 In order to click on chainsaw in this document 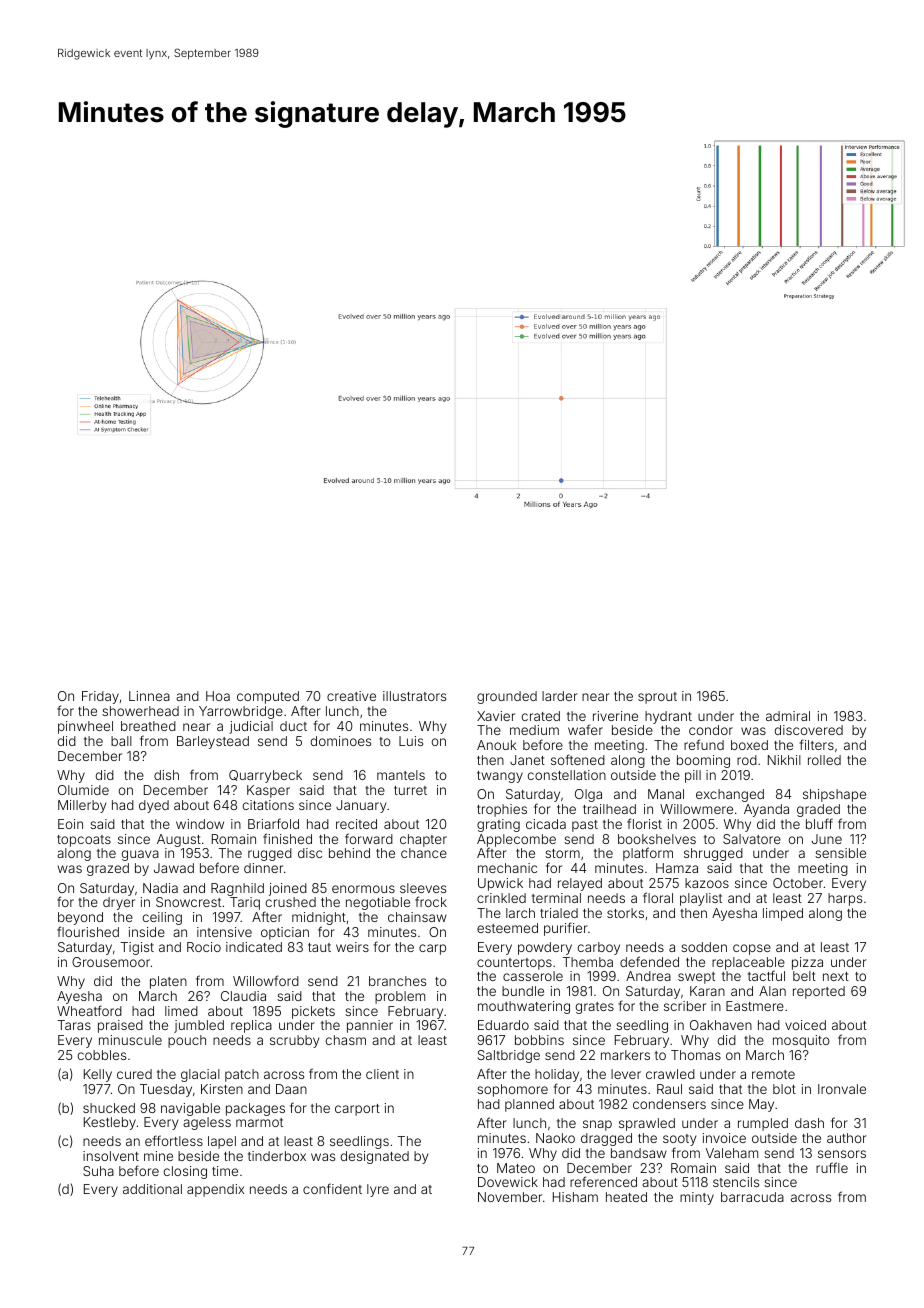, I will do `click(417, 917)`.
